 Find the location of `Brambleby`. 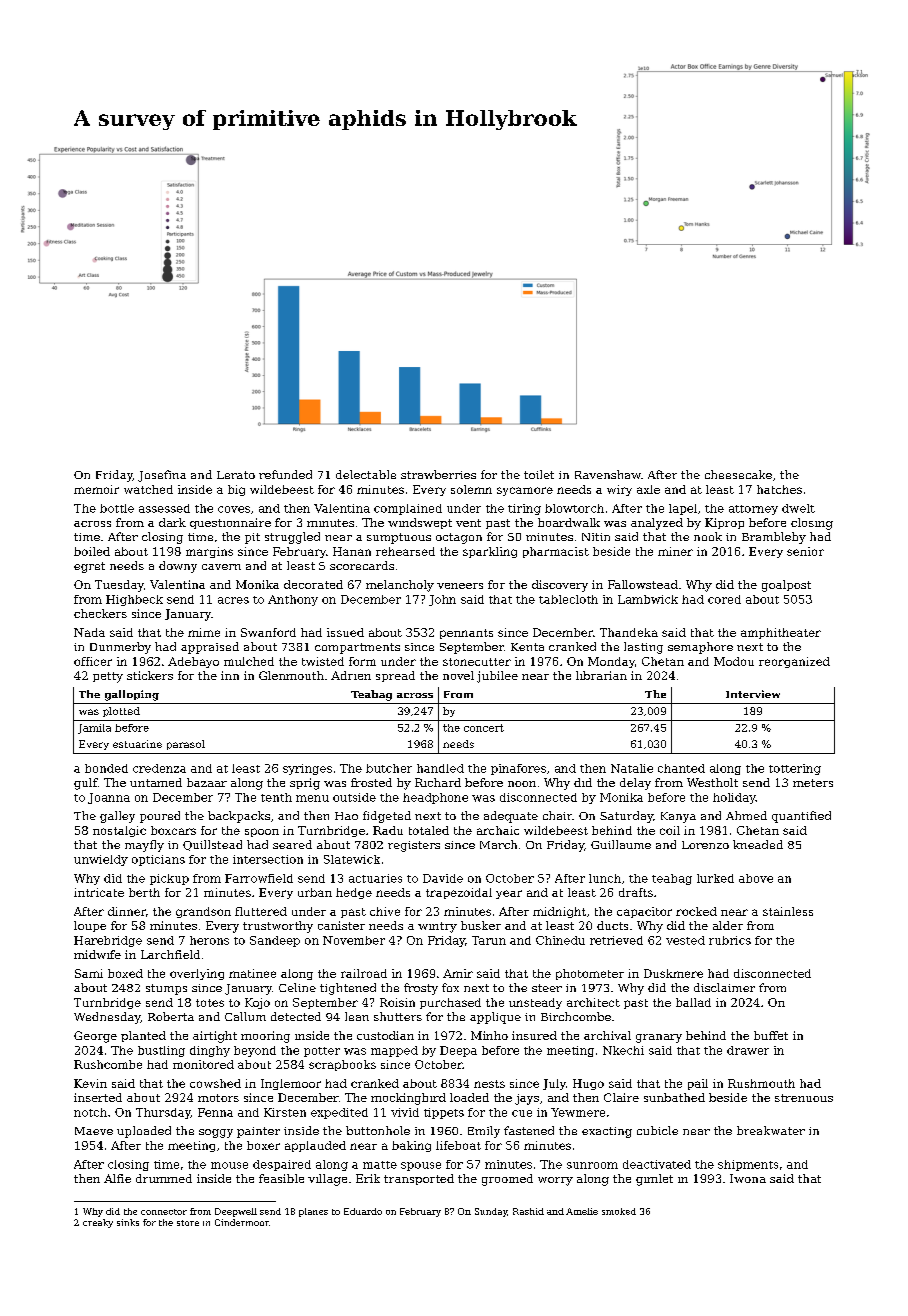

Brambleby is located at coordinates (774, 538).
